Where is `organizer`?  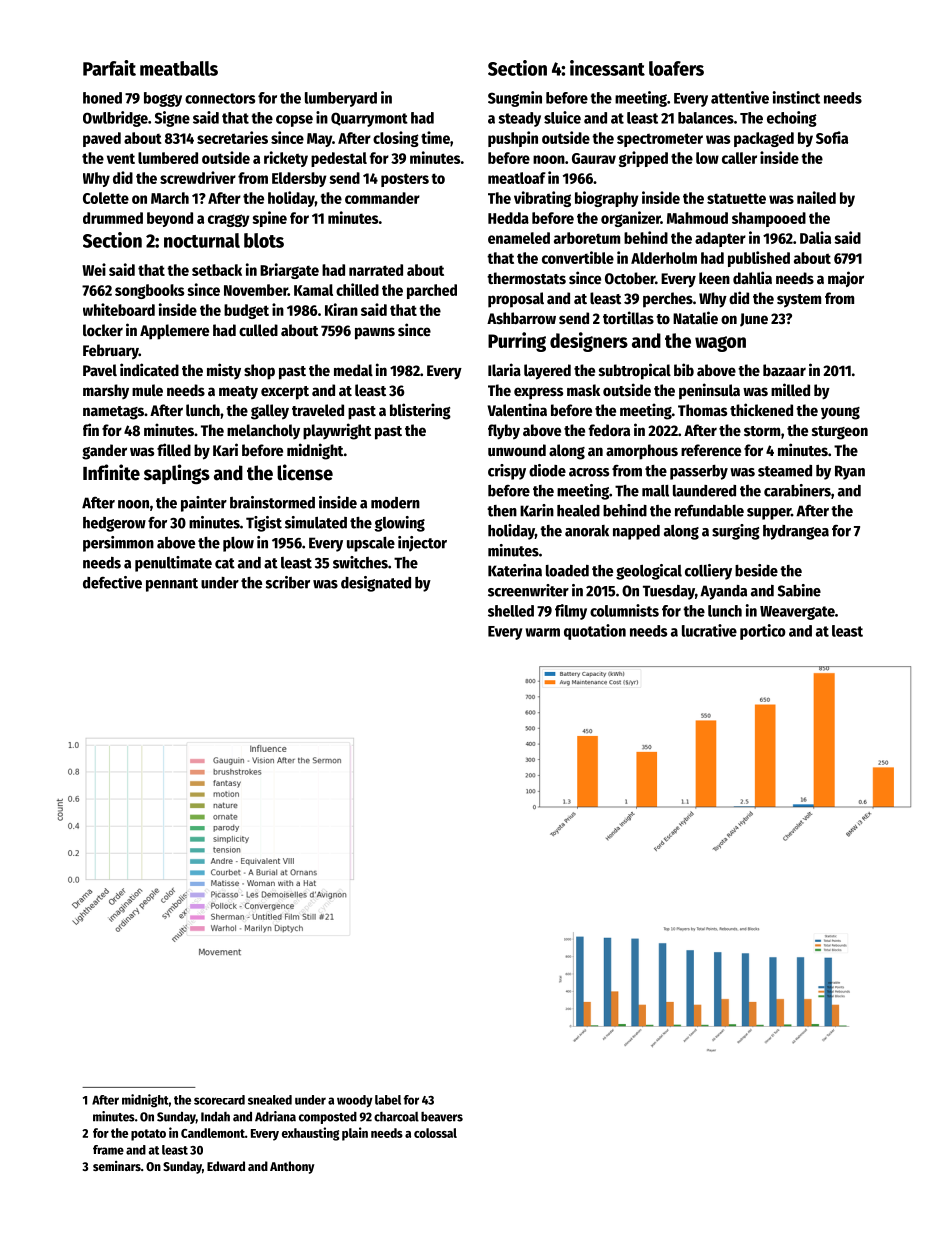 organizer is located at coordinates (631, 219).
